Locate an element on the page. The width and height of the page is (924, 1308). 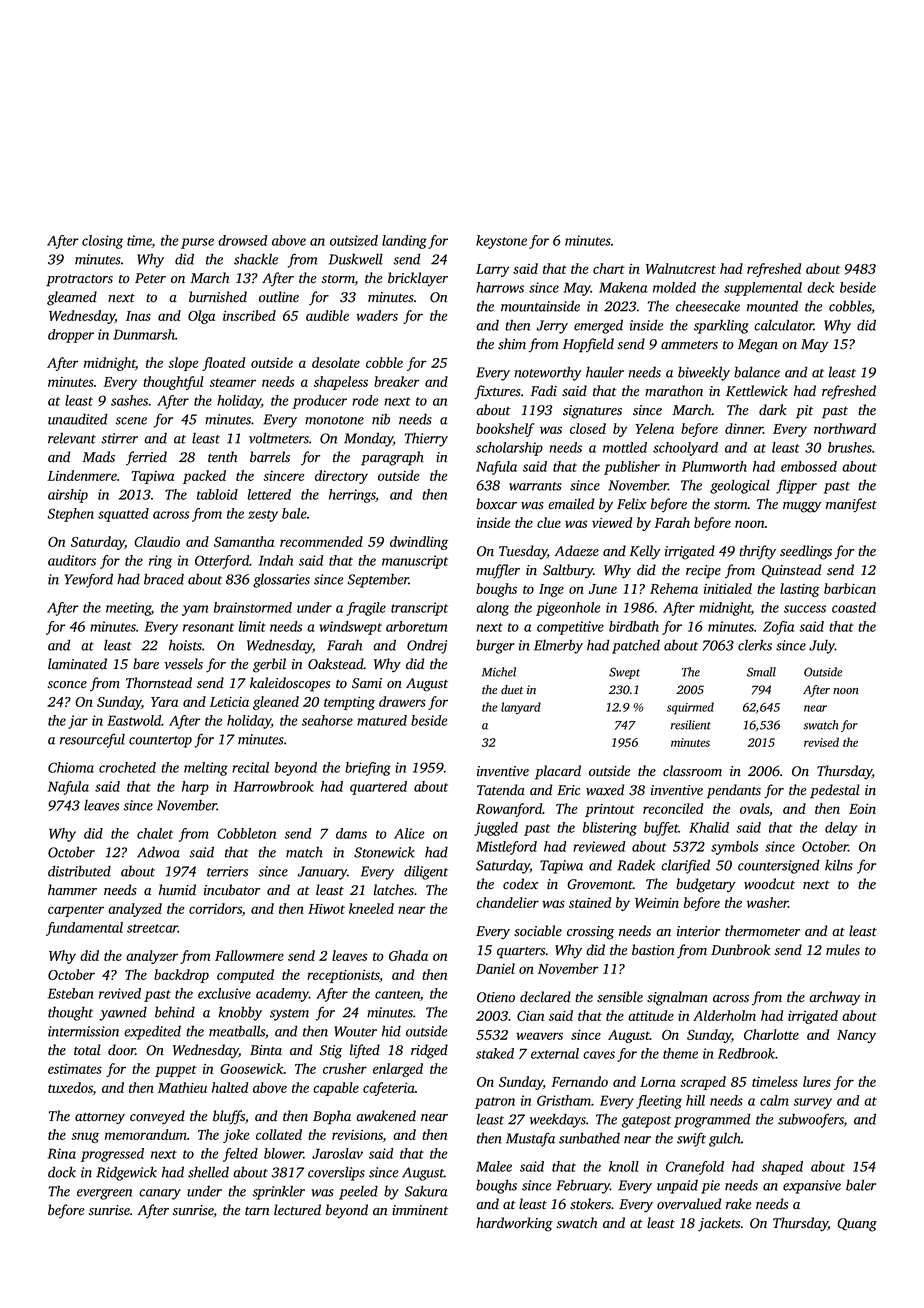
terriers is located at coordinates (227, 871).
